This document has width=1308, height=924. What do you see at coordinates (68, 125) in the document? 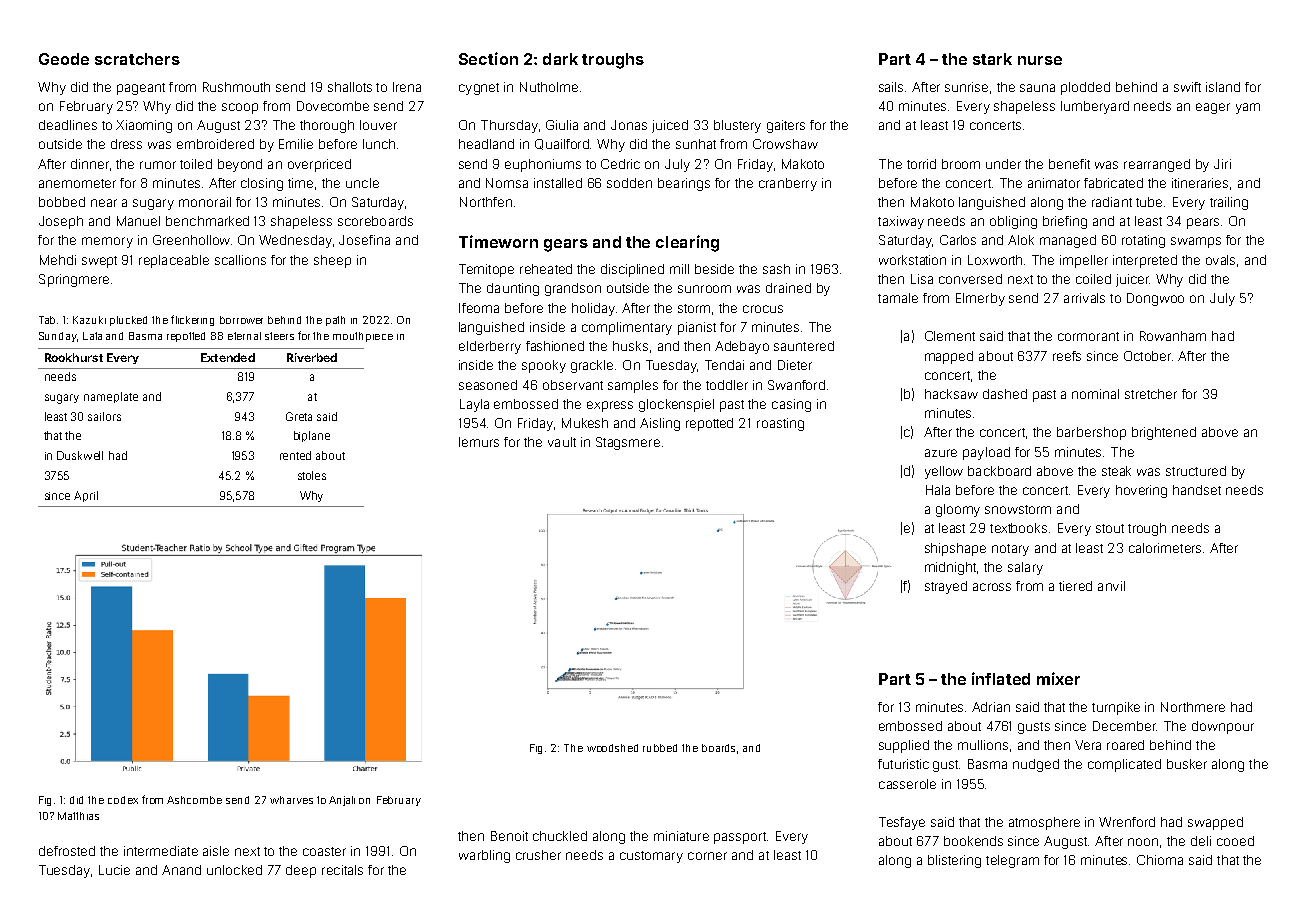
I see `deadlines` at bounding box center [68, 125].
